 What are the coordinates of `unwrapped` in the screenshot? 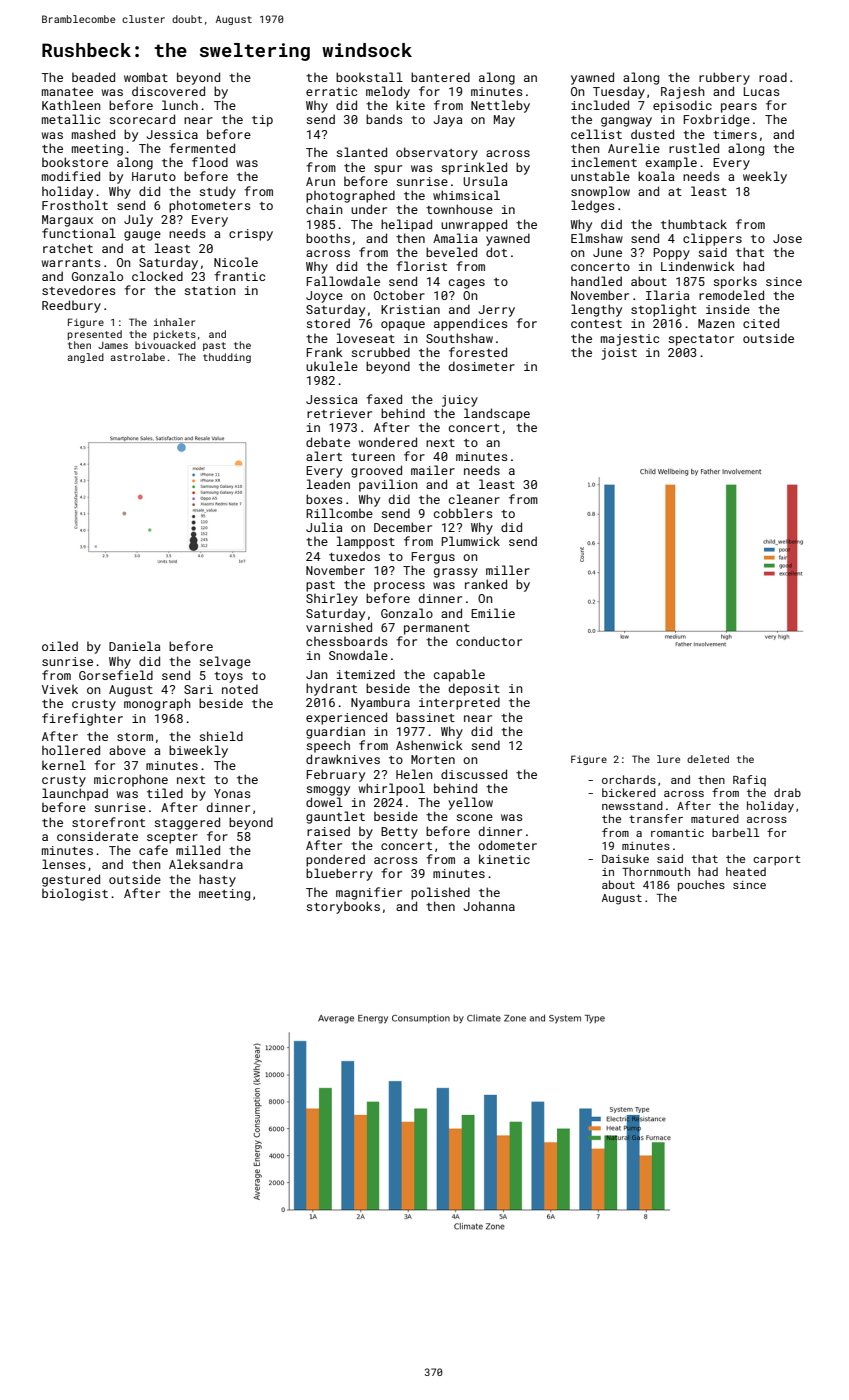 It's located at (474, 225).
